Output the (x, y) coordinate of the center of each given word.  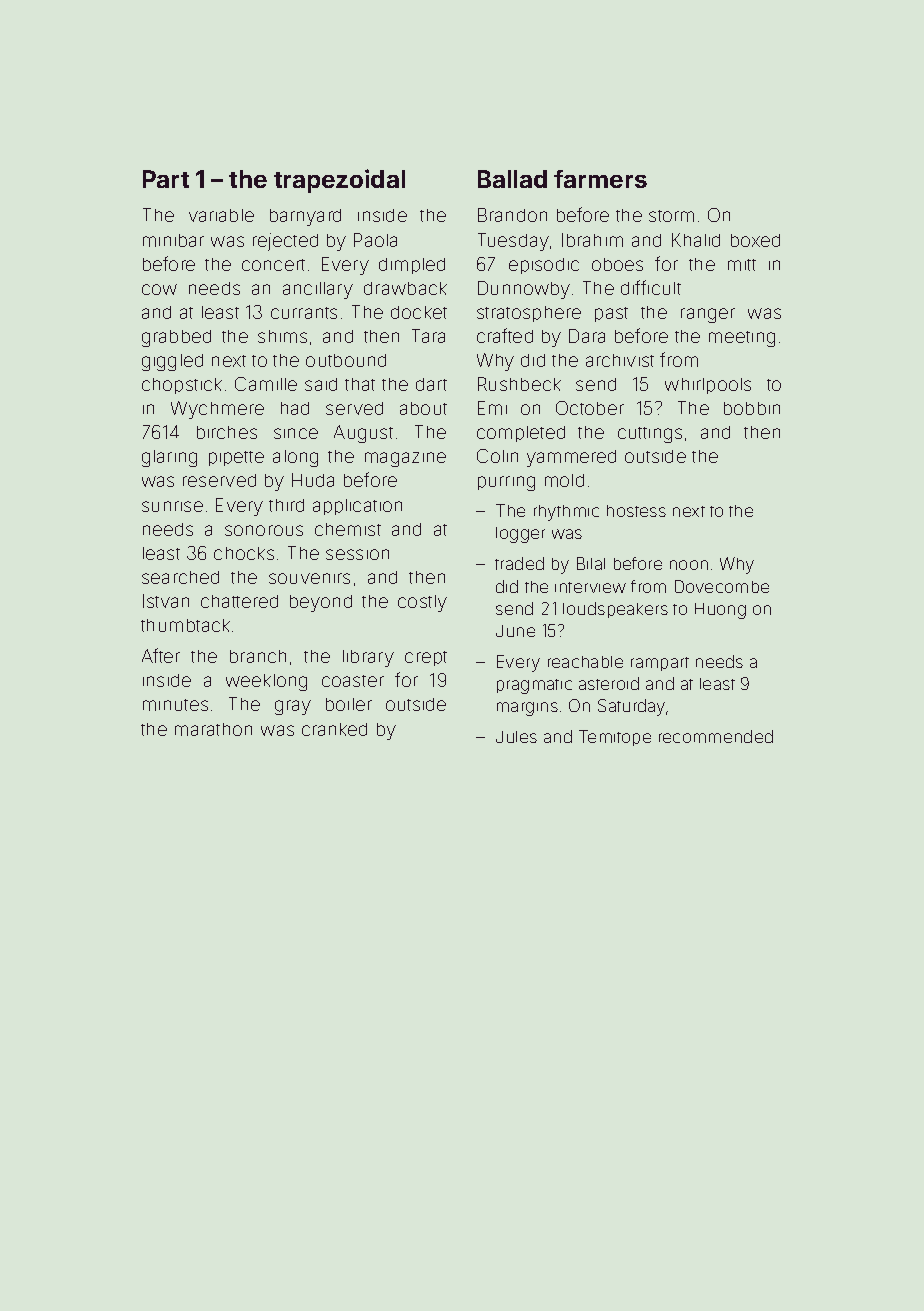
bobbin (752, 408)
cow (159, 289)
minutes (175, 705)
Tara (428, 336)
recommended (716, 736)
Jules (516, 737)
